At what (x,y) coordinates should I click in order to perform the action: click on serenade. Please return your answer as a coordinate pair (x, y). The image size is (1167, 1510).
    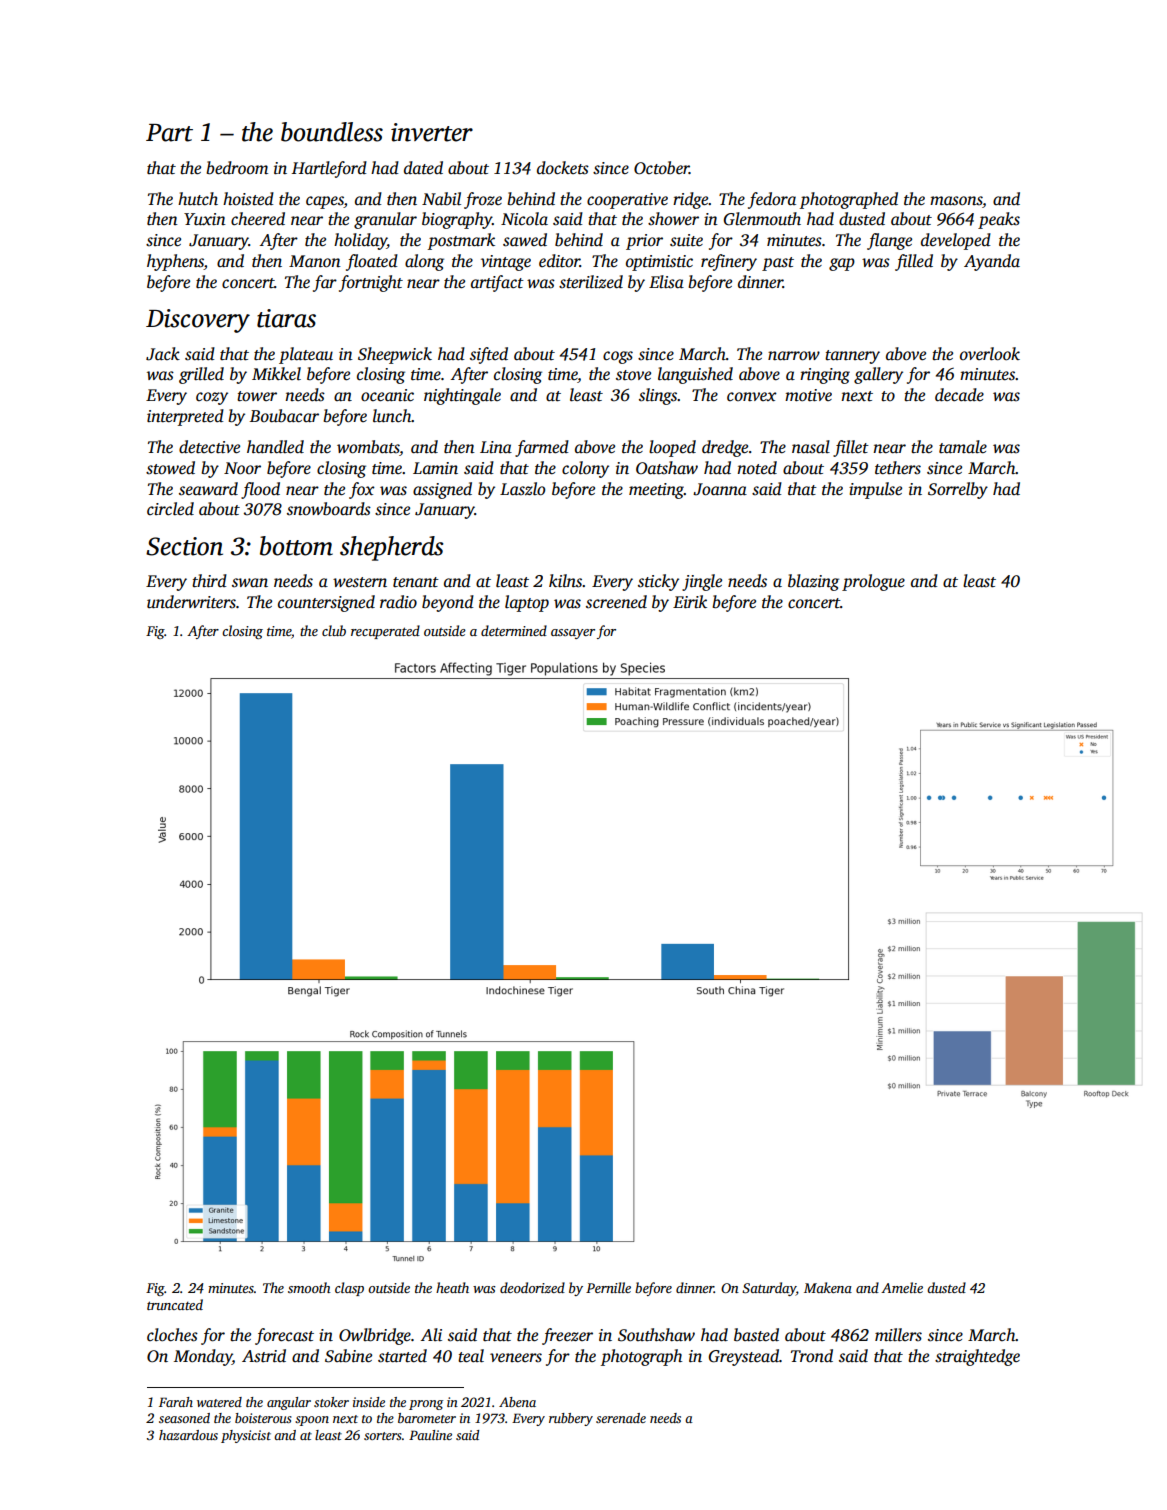
    Looking at the image, I should click on (621, 1418).
